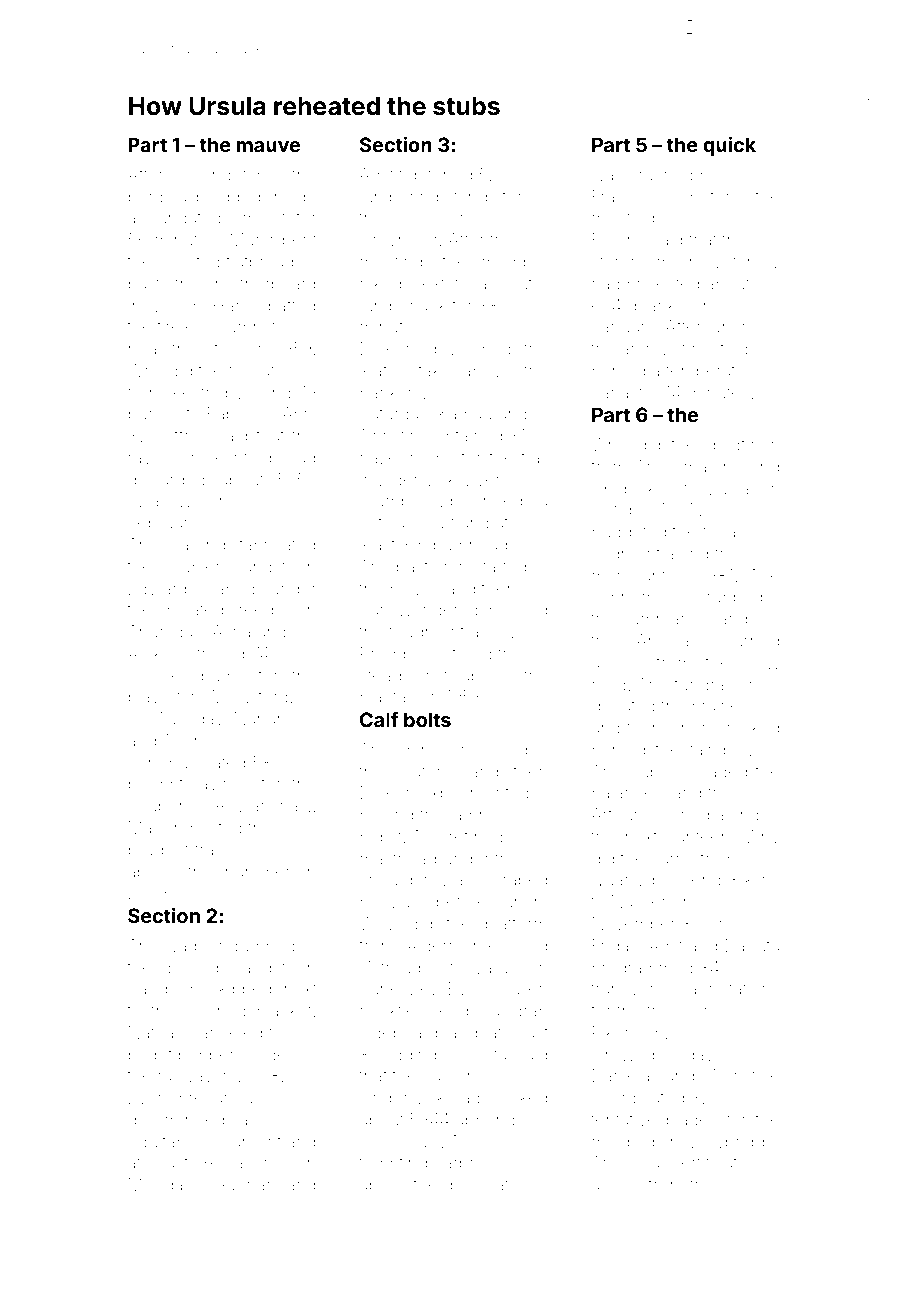  What do you see at coordinates (431, 457) in the screenshot?
I see `hems` at bounding box center [431, 457].
